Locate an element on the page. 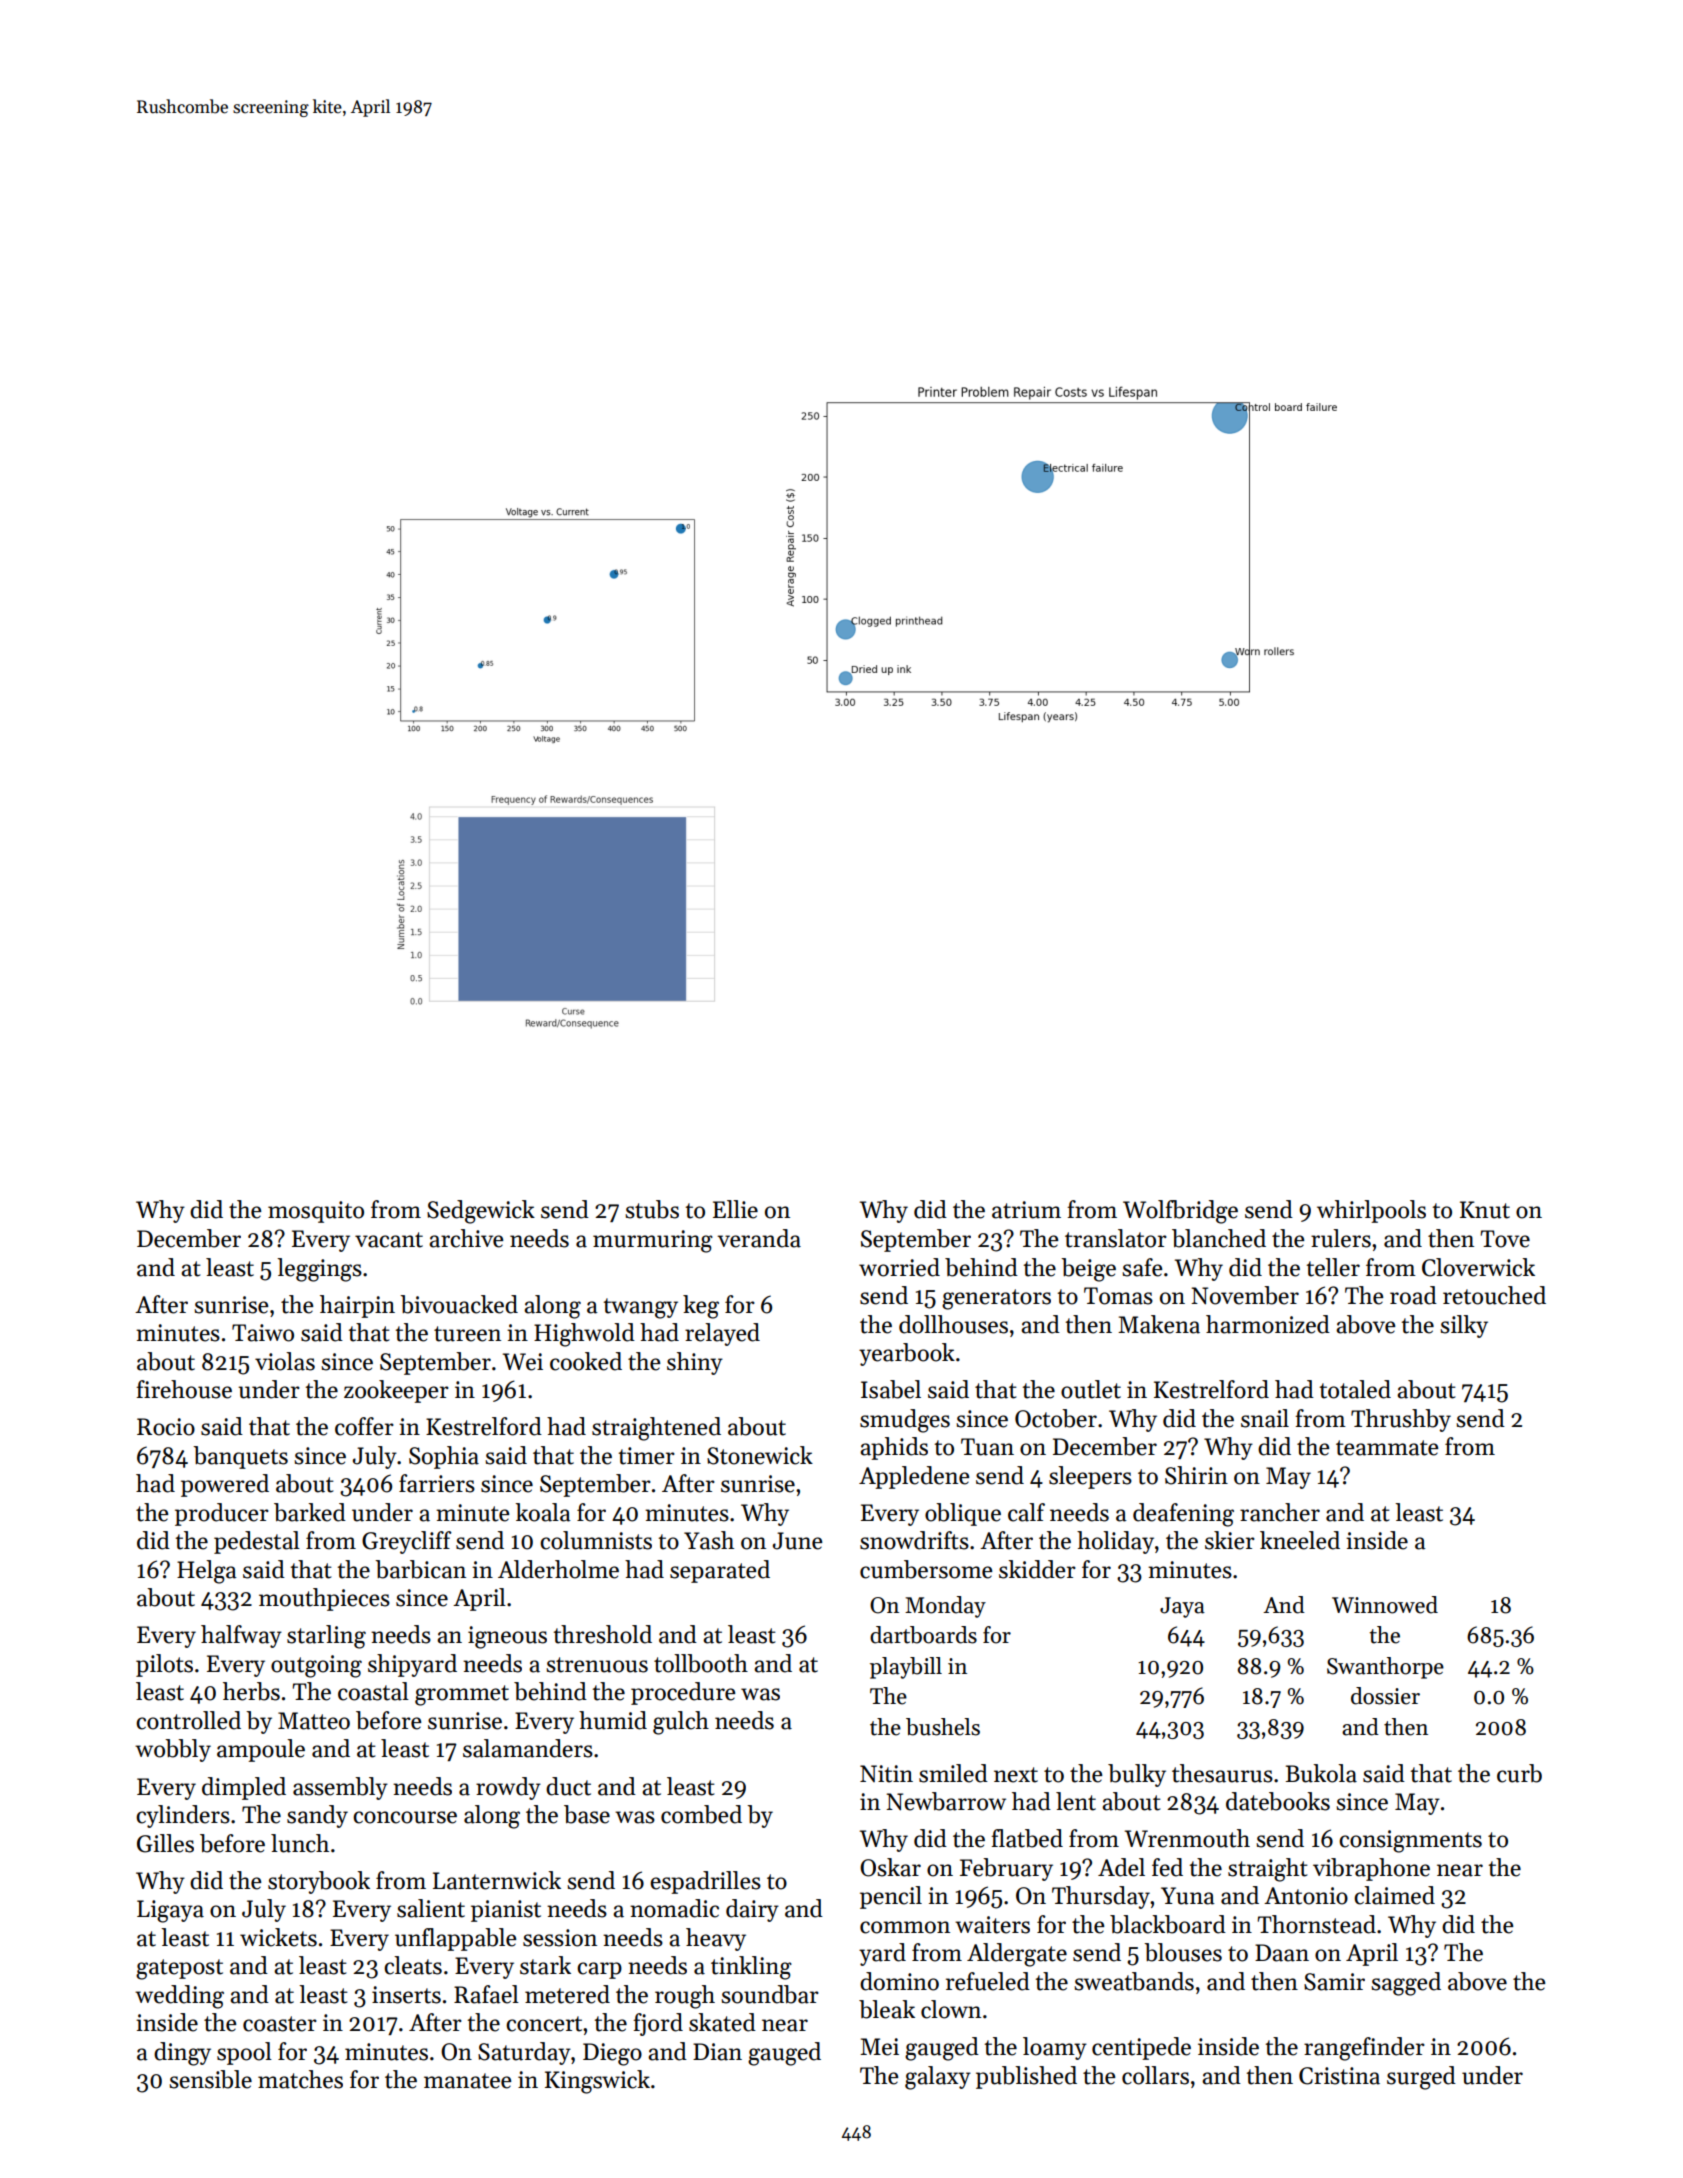 Image resolution: width=1683 pixels, height=2178 pixels. dossier is located at coordinates (1385, 1696).
